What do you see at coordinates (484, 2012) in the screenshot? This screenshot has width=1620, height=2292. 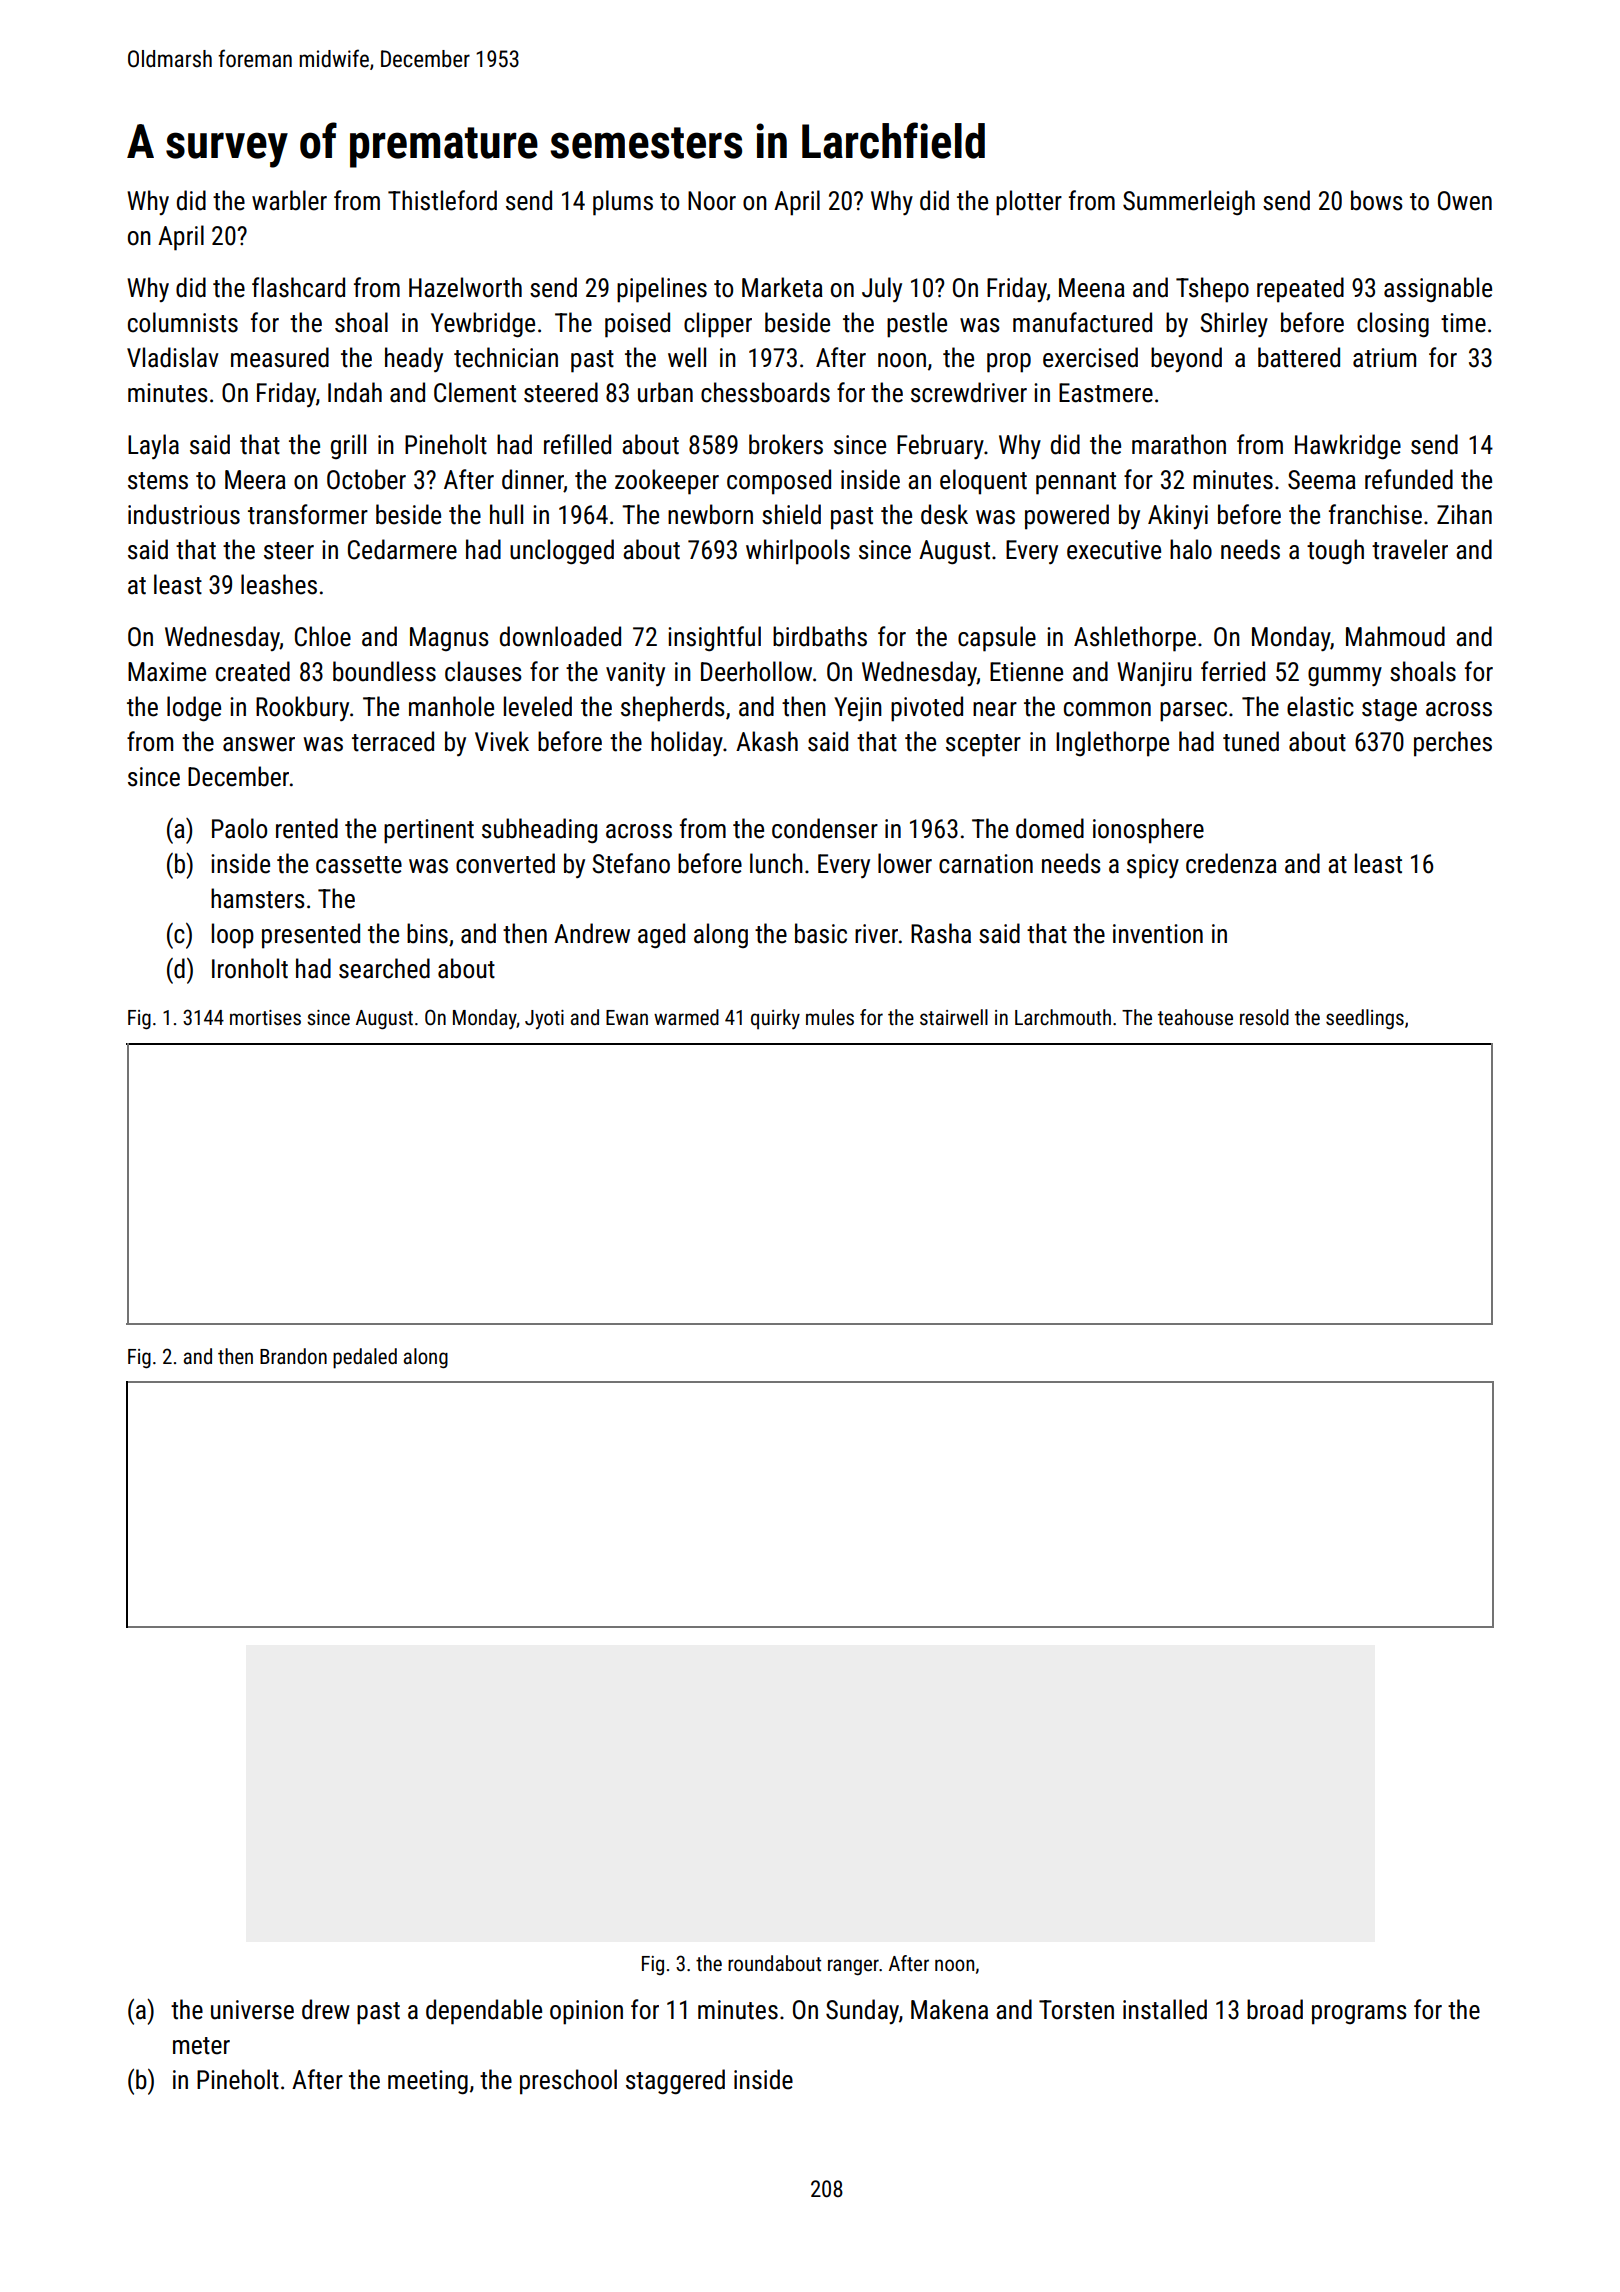 I see `dependable` at bounding box center [484, 2012].
